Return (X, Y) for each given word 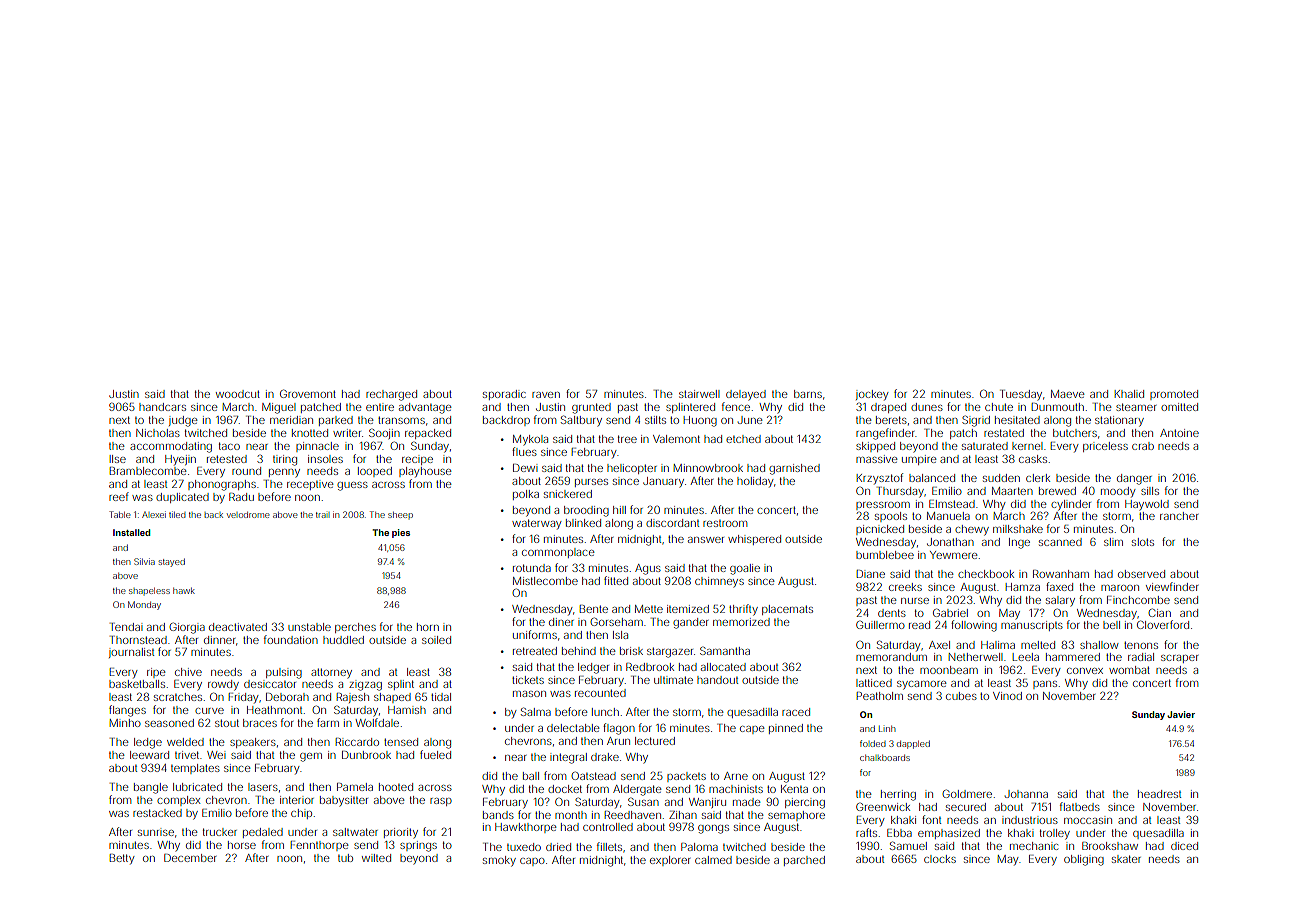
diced (1184, 846)
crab (1143, 446)
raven (546, 395)
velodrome (248, 515)
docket (565, 789)
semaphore (796, 816)
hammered (1073, 657)
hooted (396, 787)
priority (401, 833)
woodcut (238, 394)
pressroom (883, 506)
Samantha (725, 650)
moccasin (1088, 820)
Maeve (1067, 394)
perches (355, 628)
